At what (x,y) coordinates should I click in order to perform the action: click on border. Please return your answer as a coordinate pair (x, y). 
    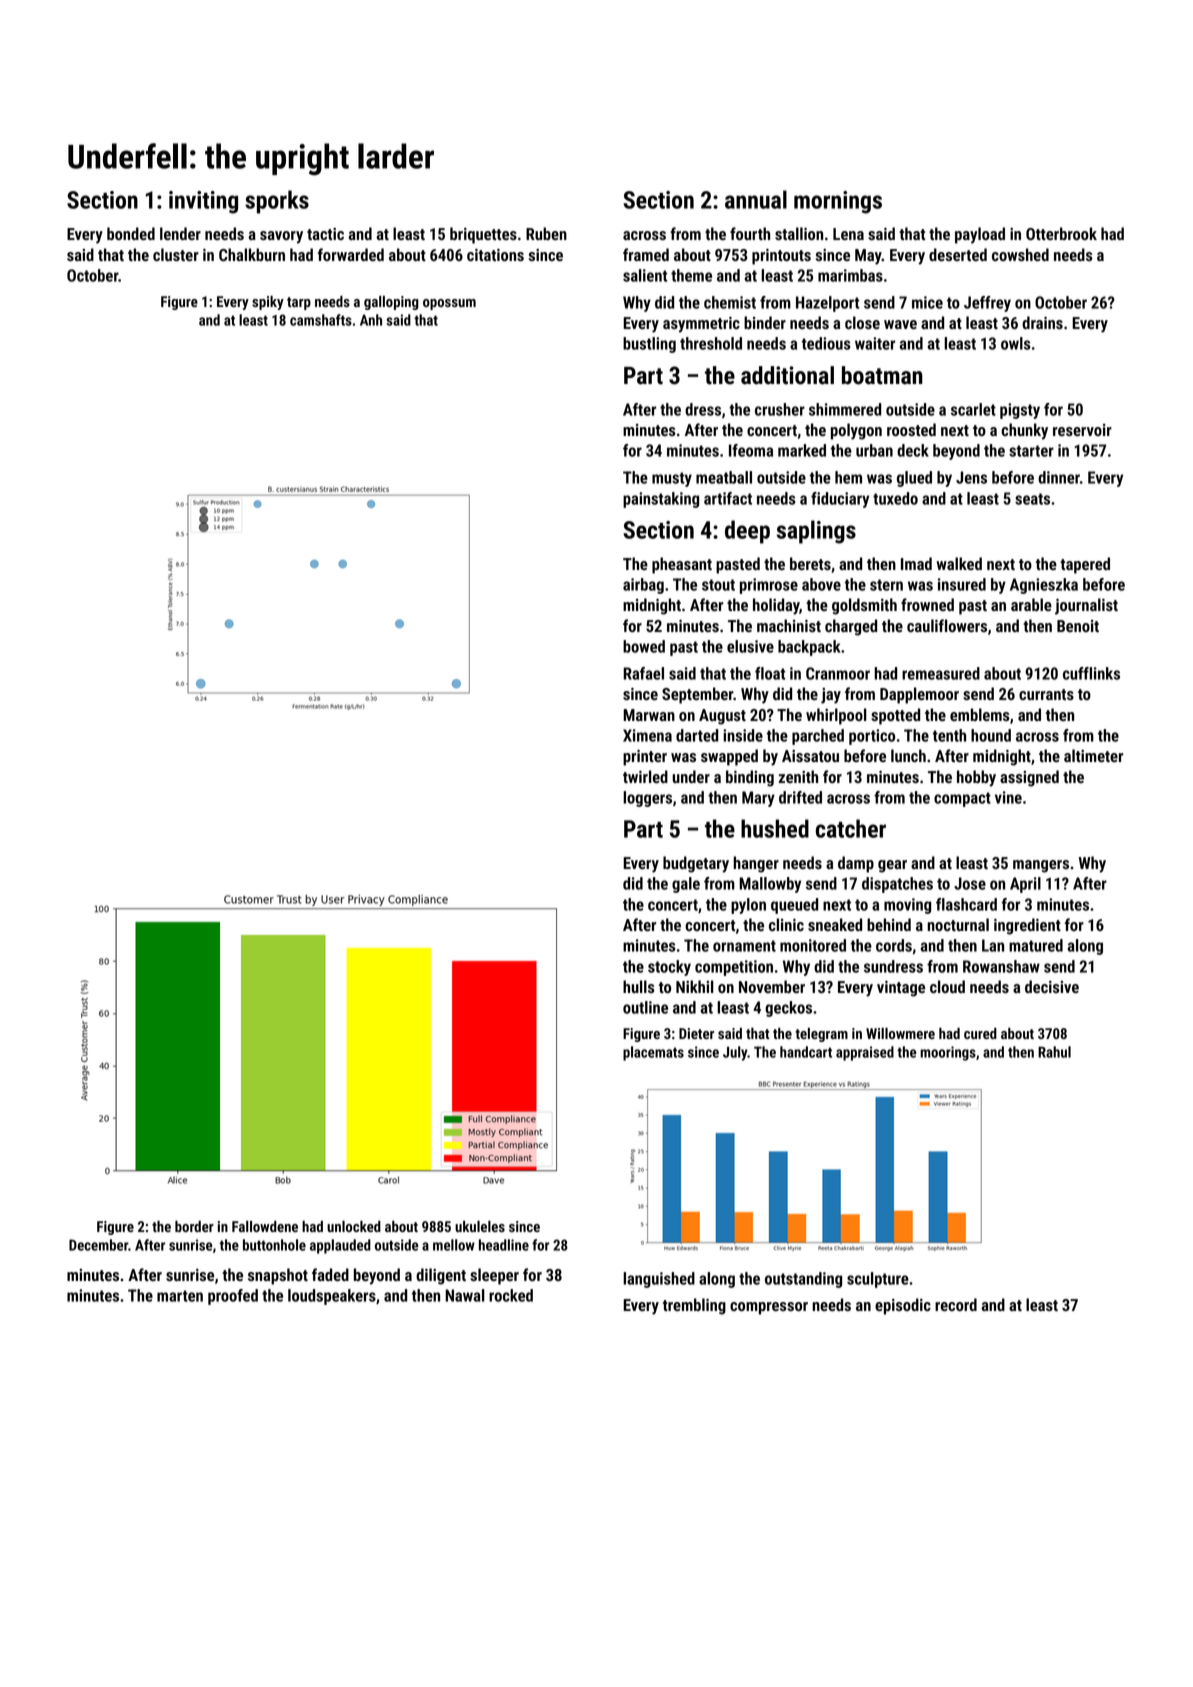
    Looking at the image, I should click on (194, 1226).
